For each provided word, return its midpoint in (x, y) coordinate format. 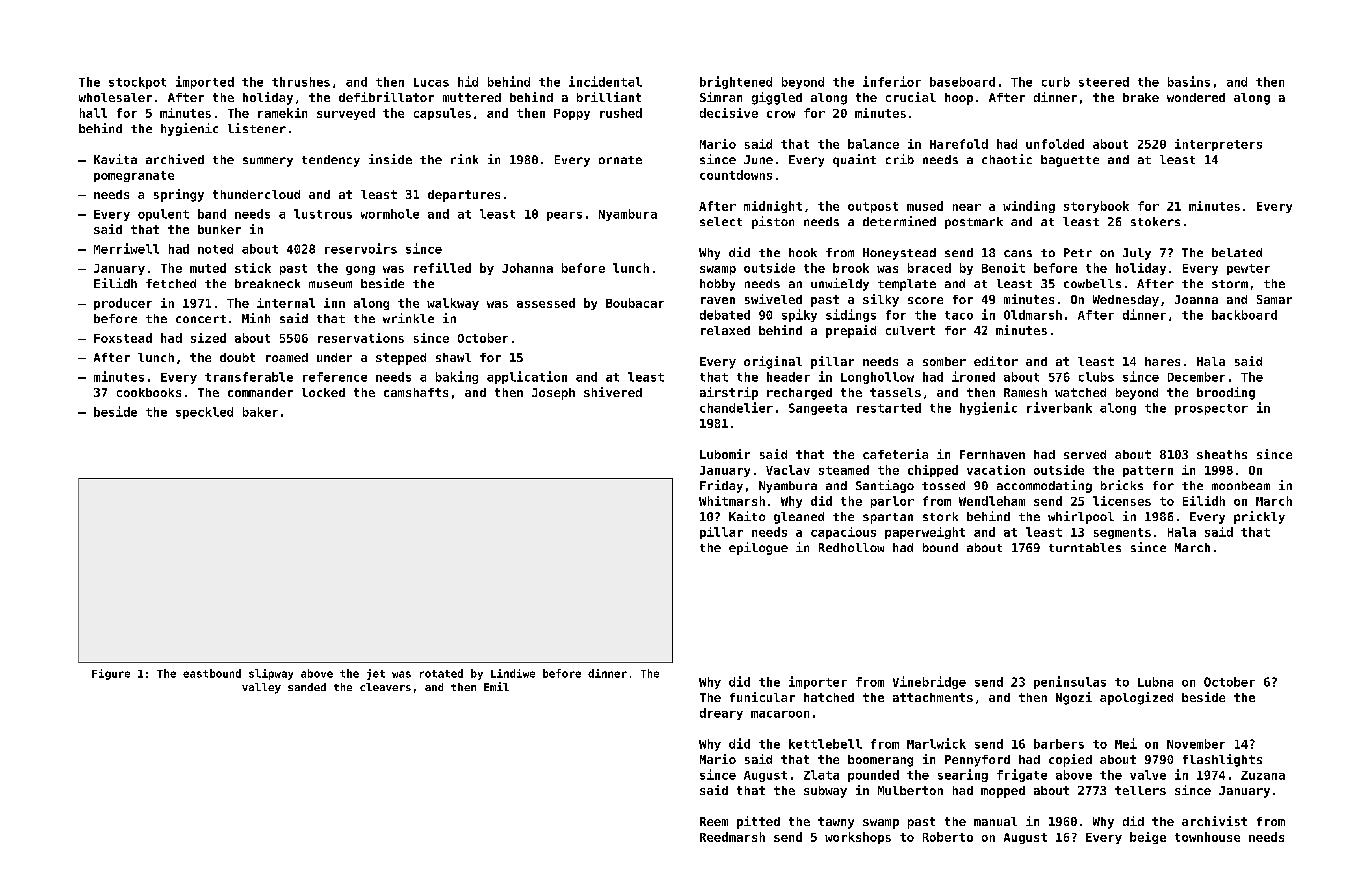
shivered (613, 392)
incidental (605, 81)
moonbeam (1241, 485)
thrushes (301, 82)
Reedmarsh (732, 837)
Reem (714, 821)
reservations (361, 338)
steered (1104, 82)
